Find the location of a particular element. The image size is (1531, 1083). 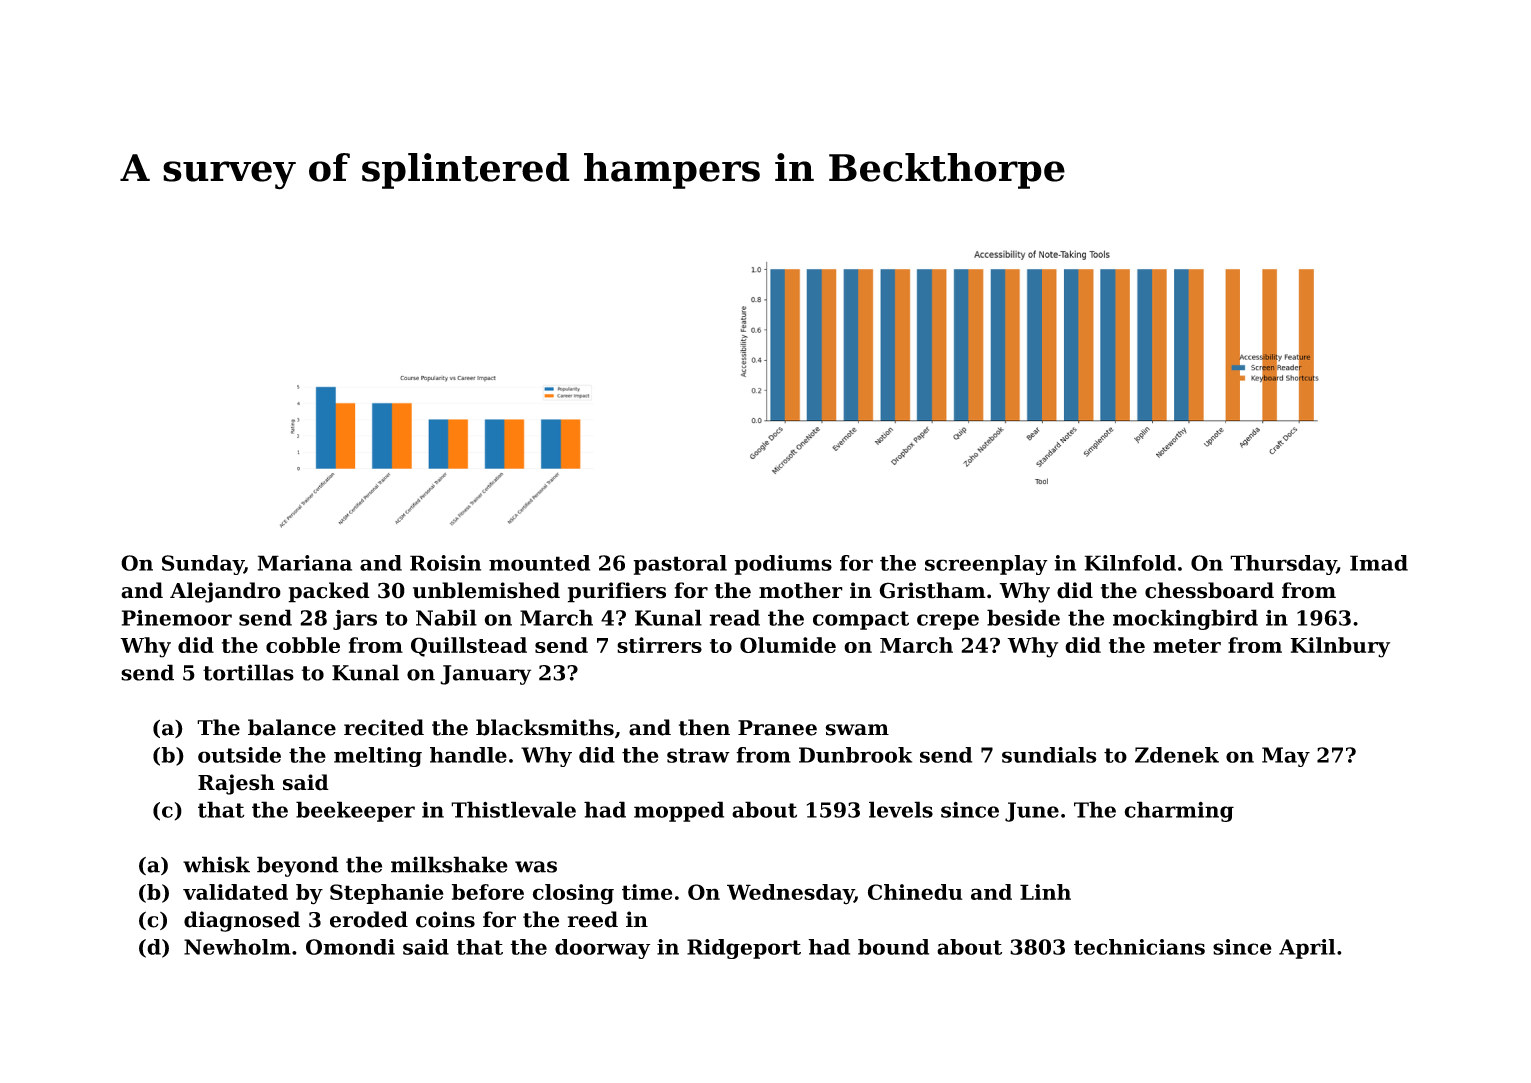

Kilnfold is located at coordinates (1130, 563).
